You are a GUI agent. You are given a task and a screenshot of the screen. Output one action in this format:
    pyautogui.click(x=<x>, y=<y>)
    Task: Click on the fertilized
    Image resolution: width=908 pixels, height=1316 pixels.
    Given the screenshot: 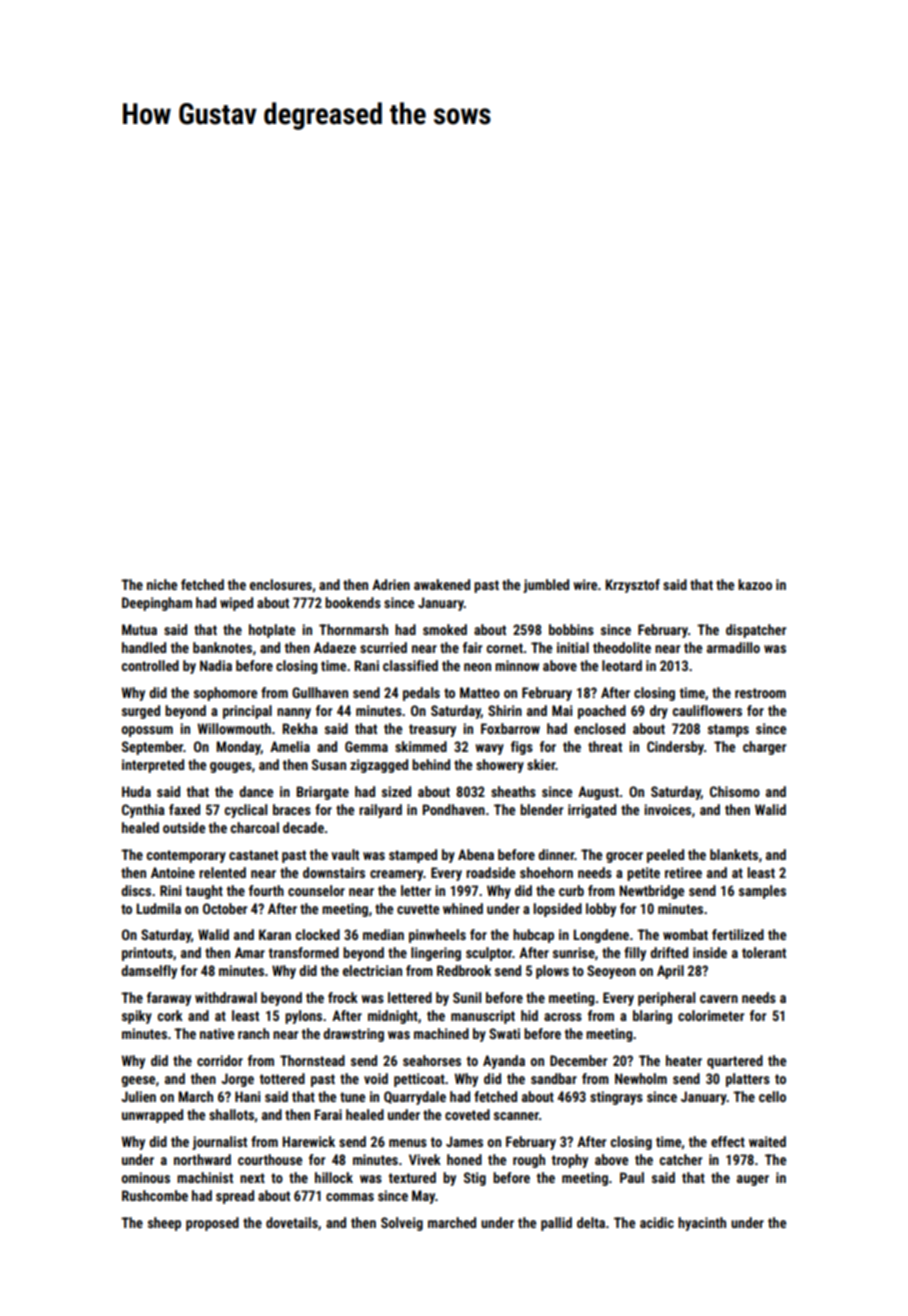 What is the action you would take?
    pyautogui.click(x=738, y=934)
